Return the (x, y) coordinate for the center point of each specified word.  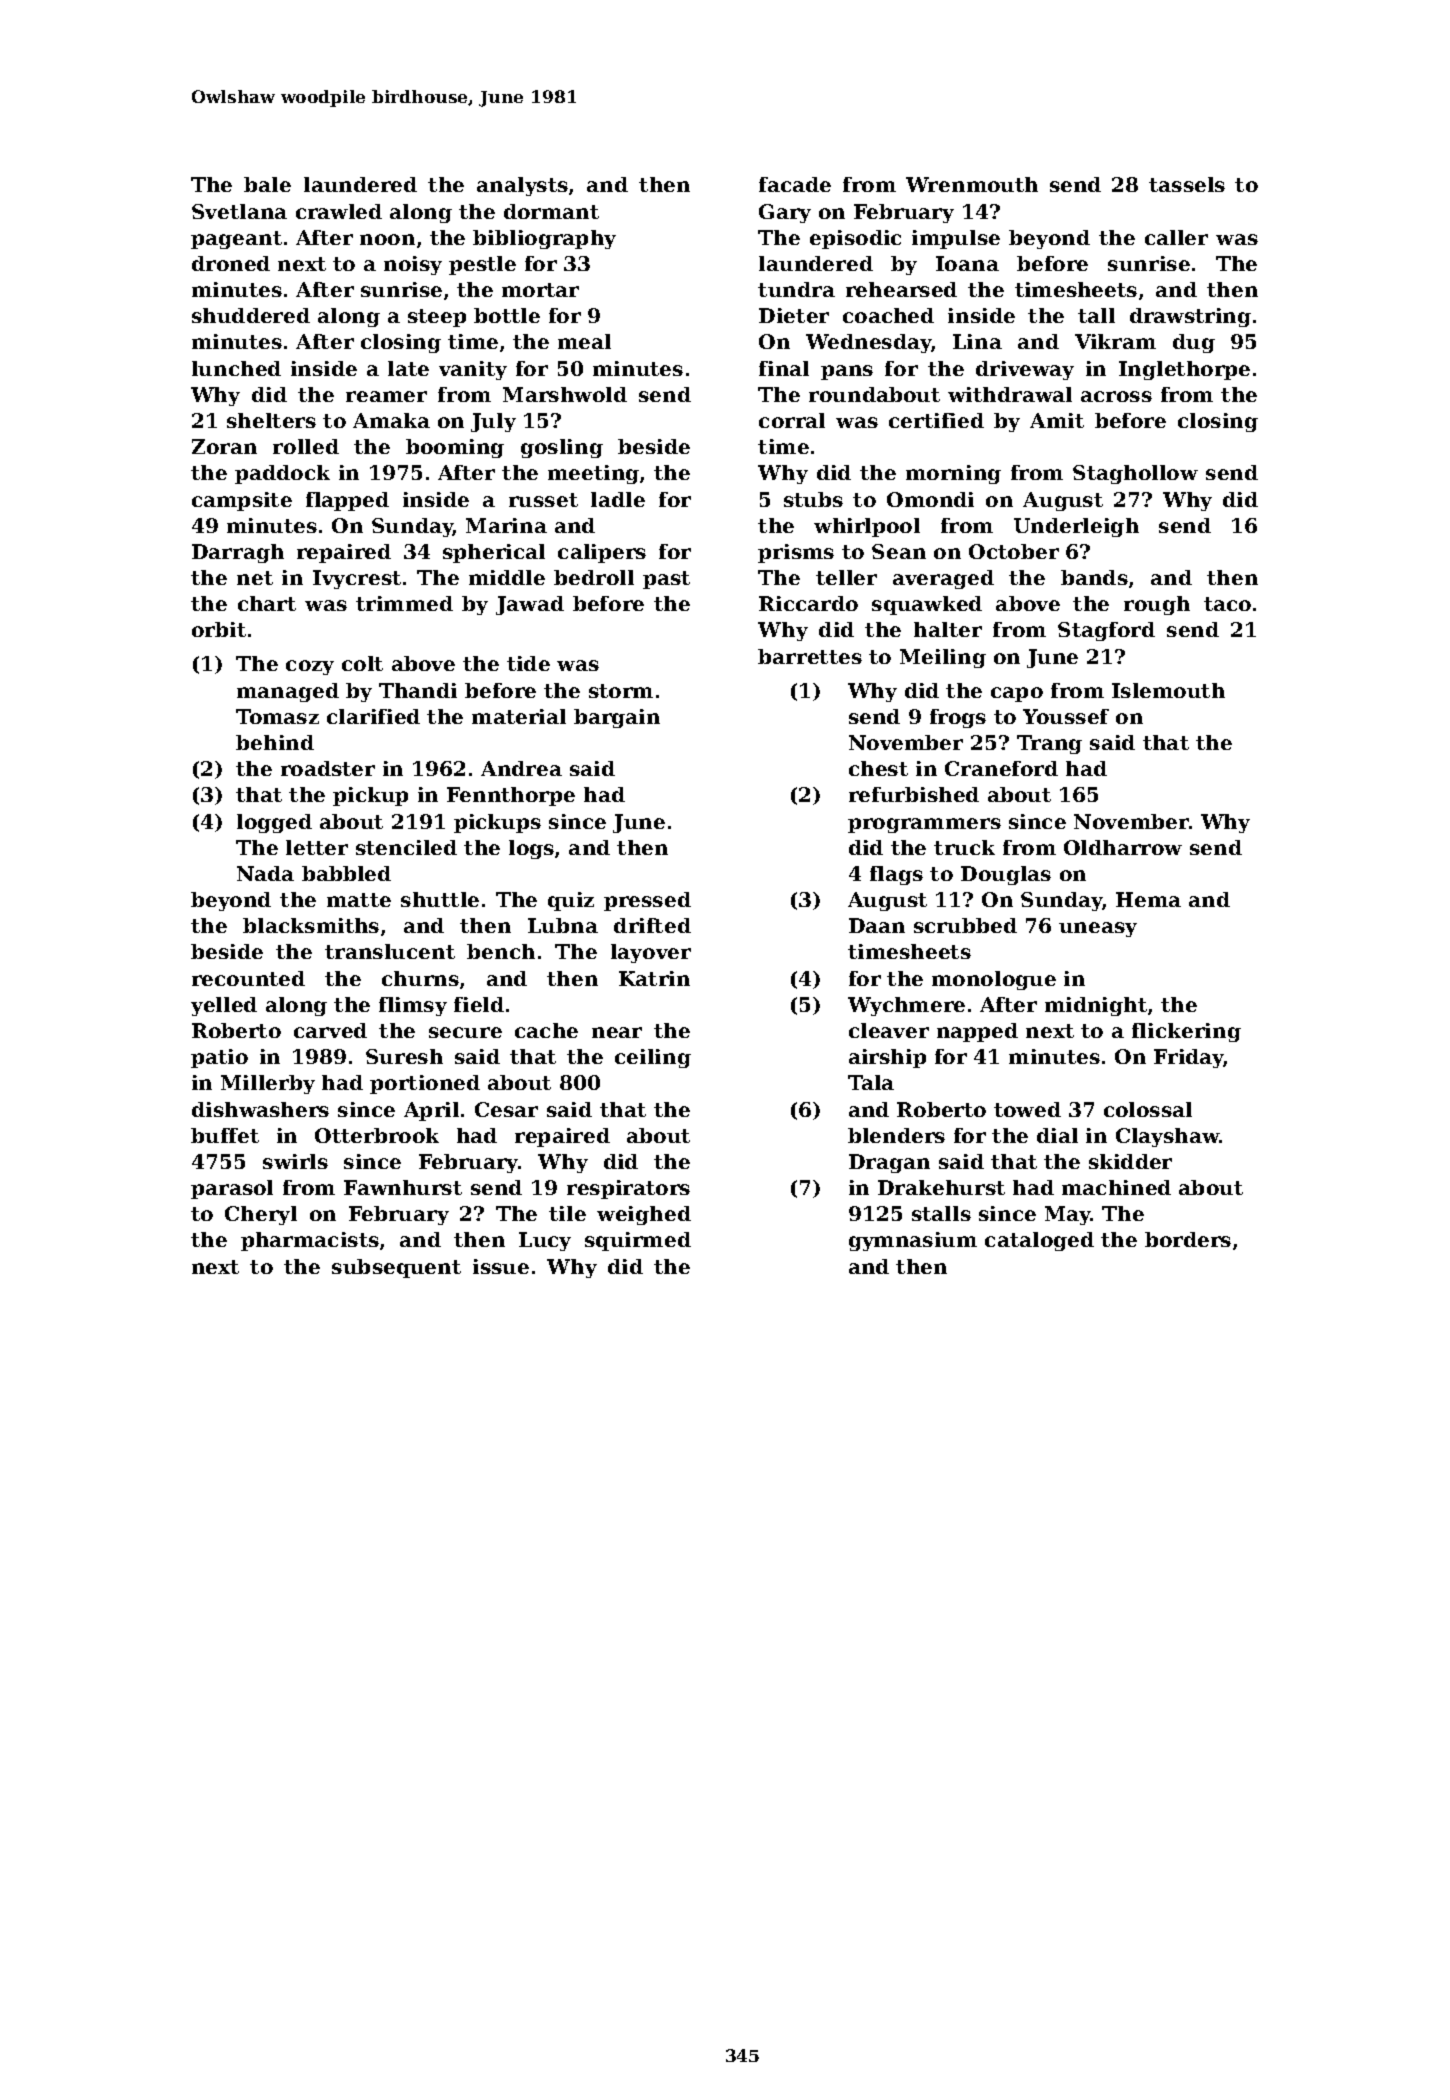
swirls (295, 1161)
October (1014, 551)
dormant (551, 211)
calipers (602, 553)
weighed (644, 1215)
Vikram (1115, 341)
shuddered (251, 315)
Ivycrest (357, 579)
